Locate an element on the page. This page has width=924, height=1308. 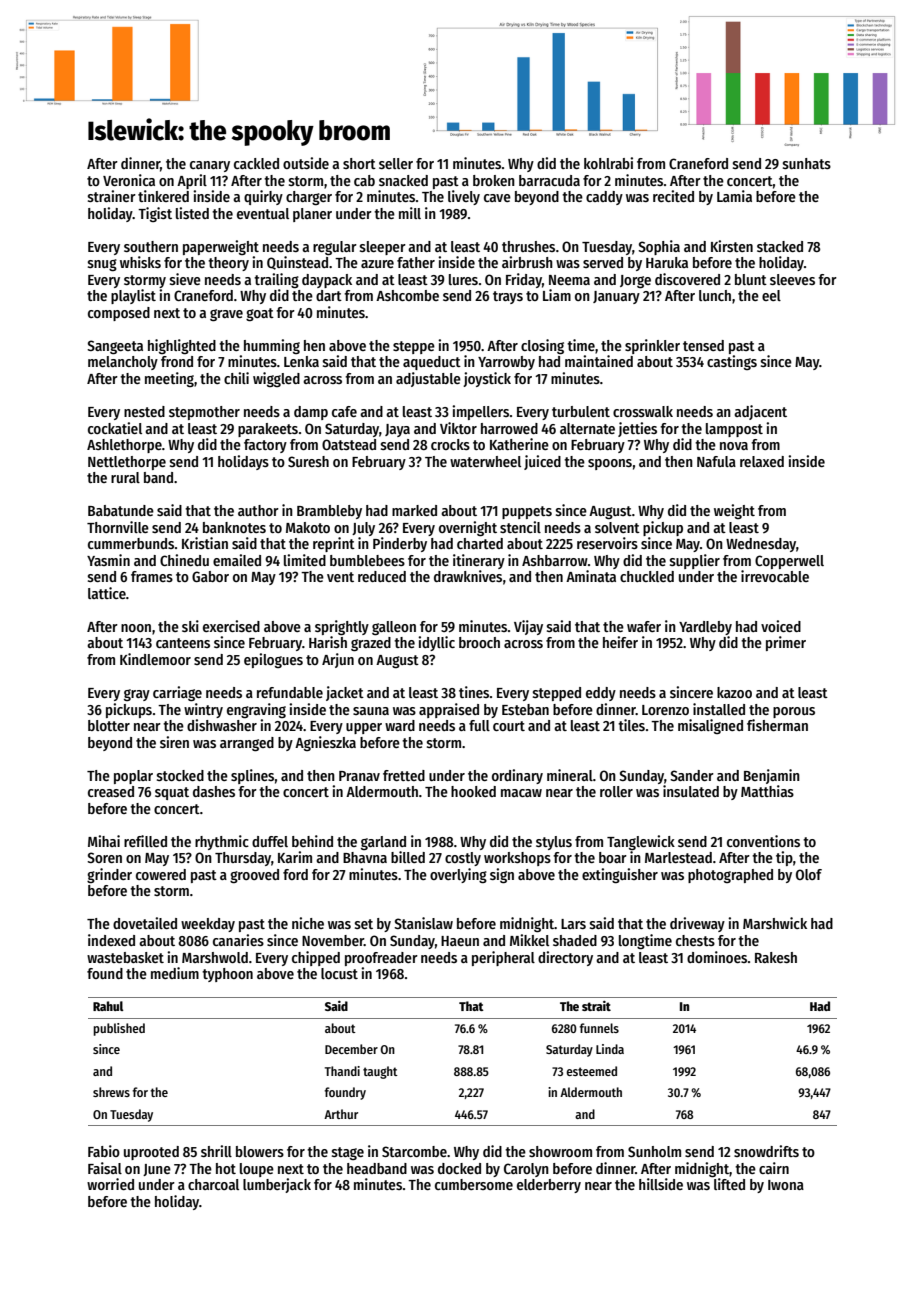
Olof is located at coordinates (809, 874).
